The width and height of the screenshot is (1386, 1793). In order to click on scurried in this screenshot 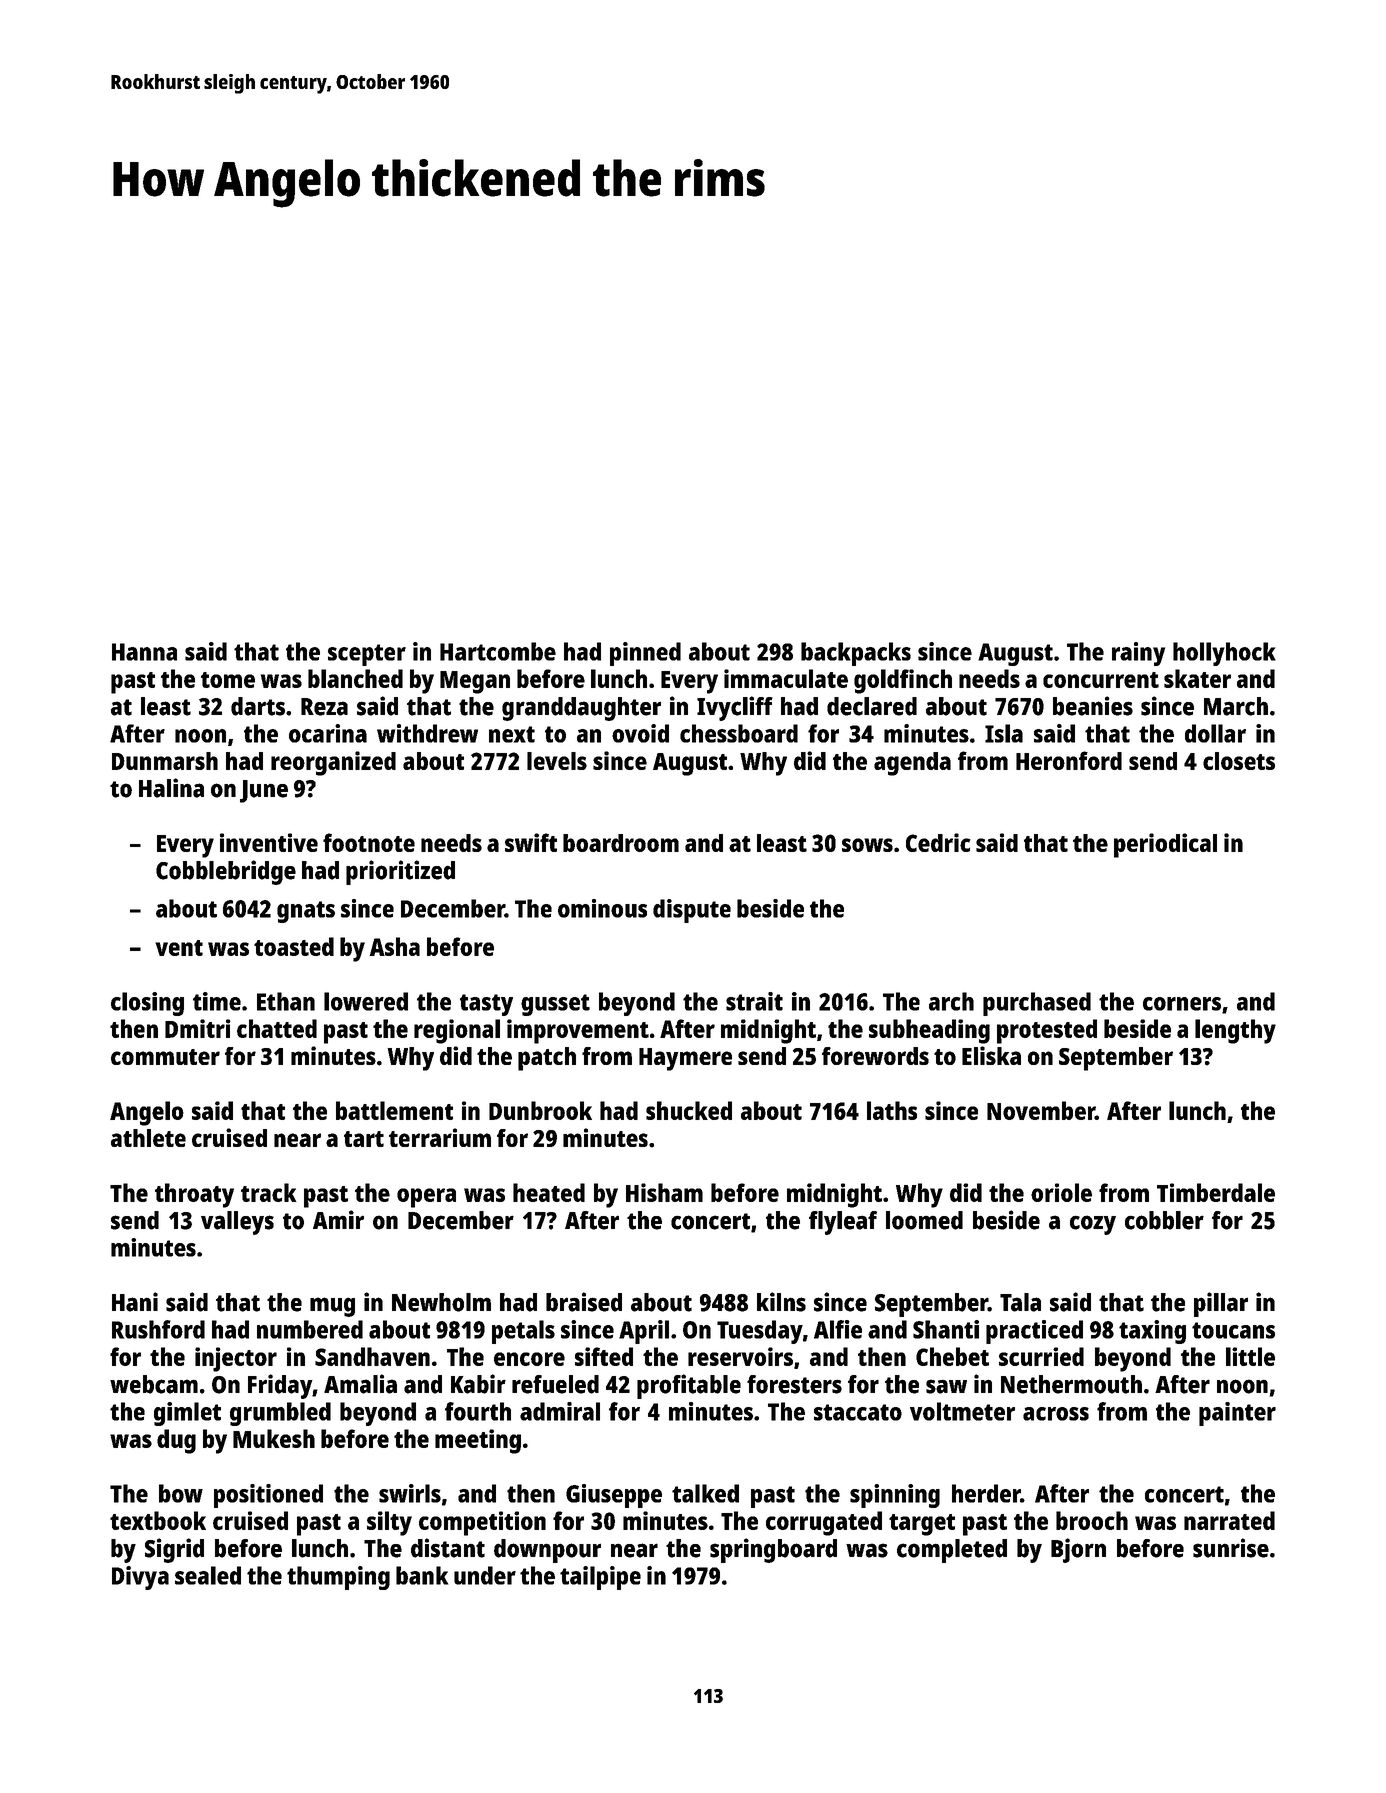, I will do `click(1041, 1356)`.
